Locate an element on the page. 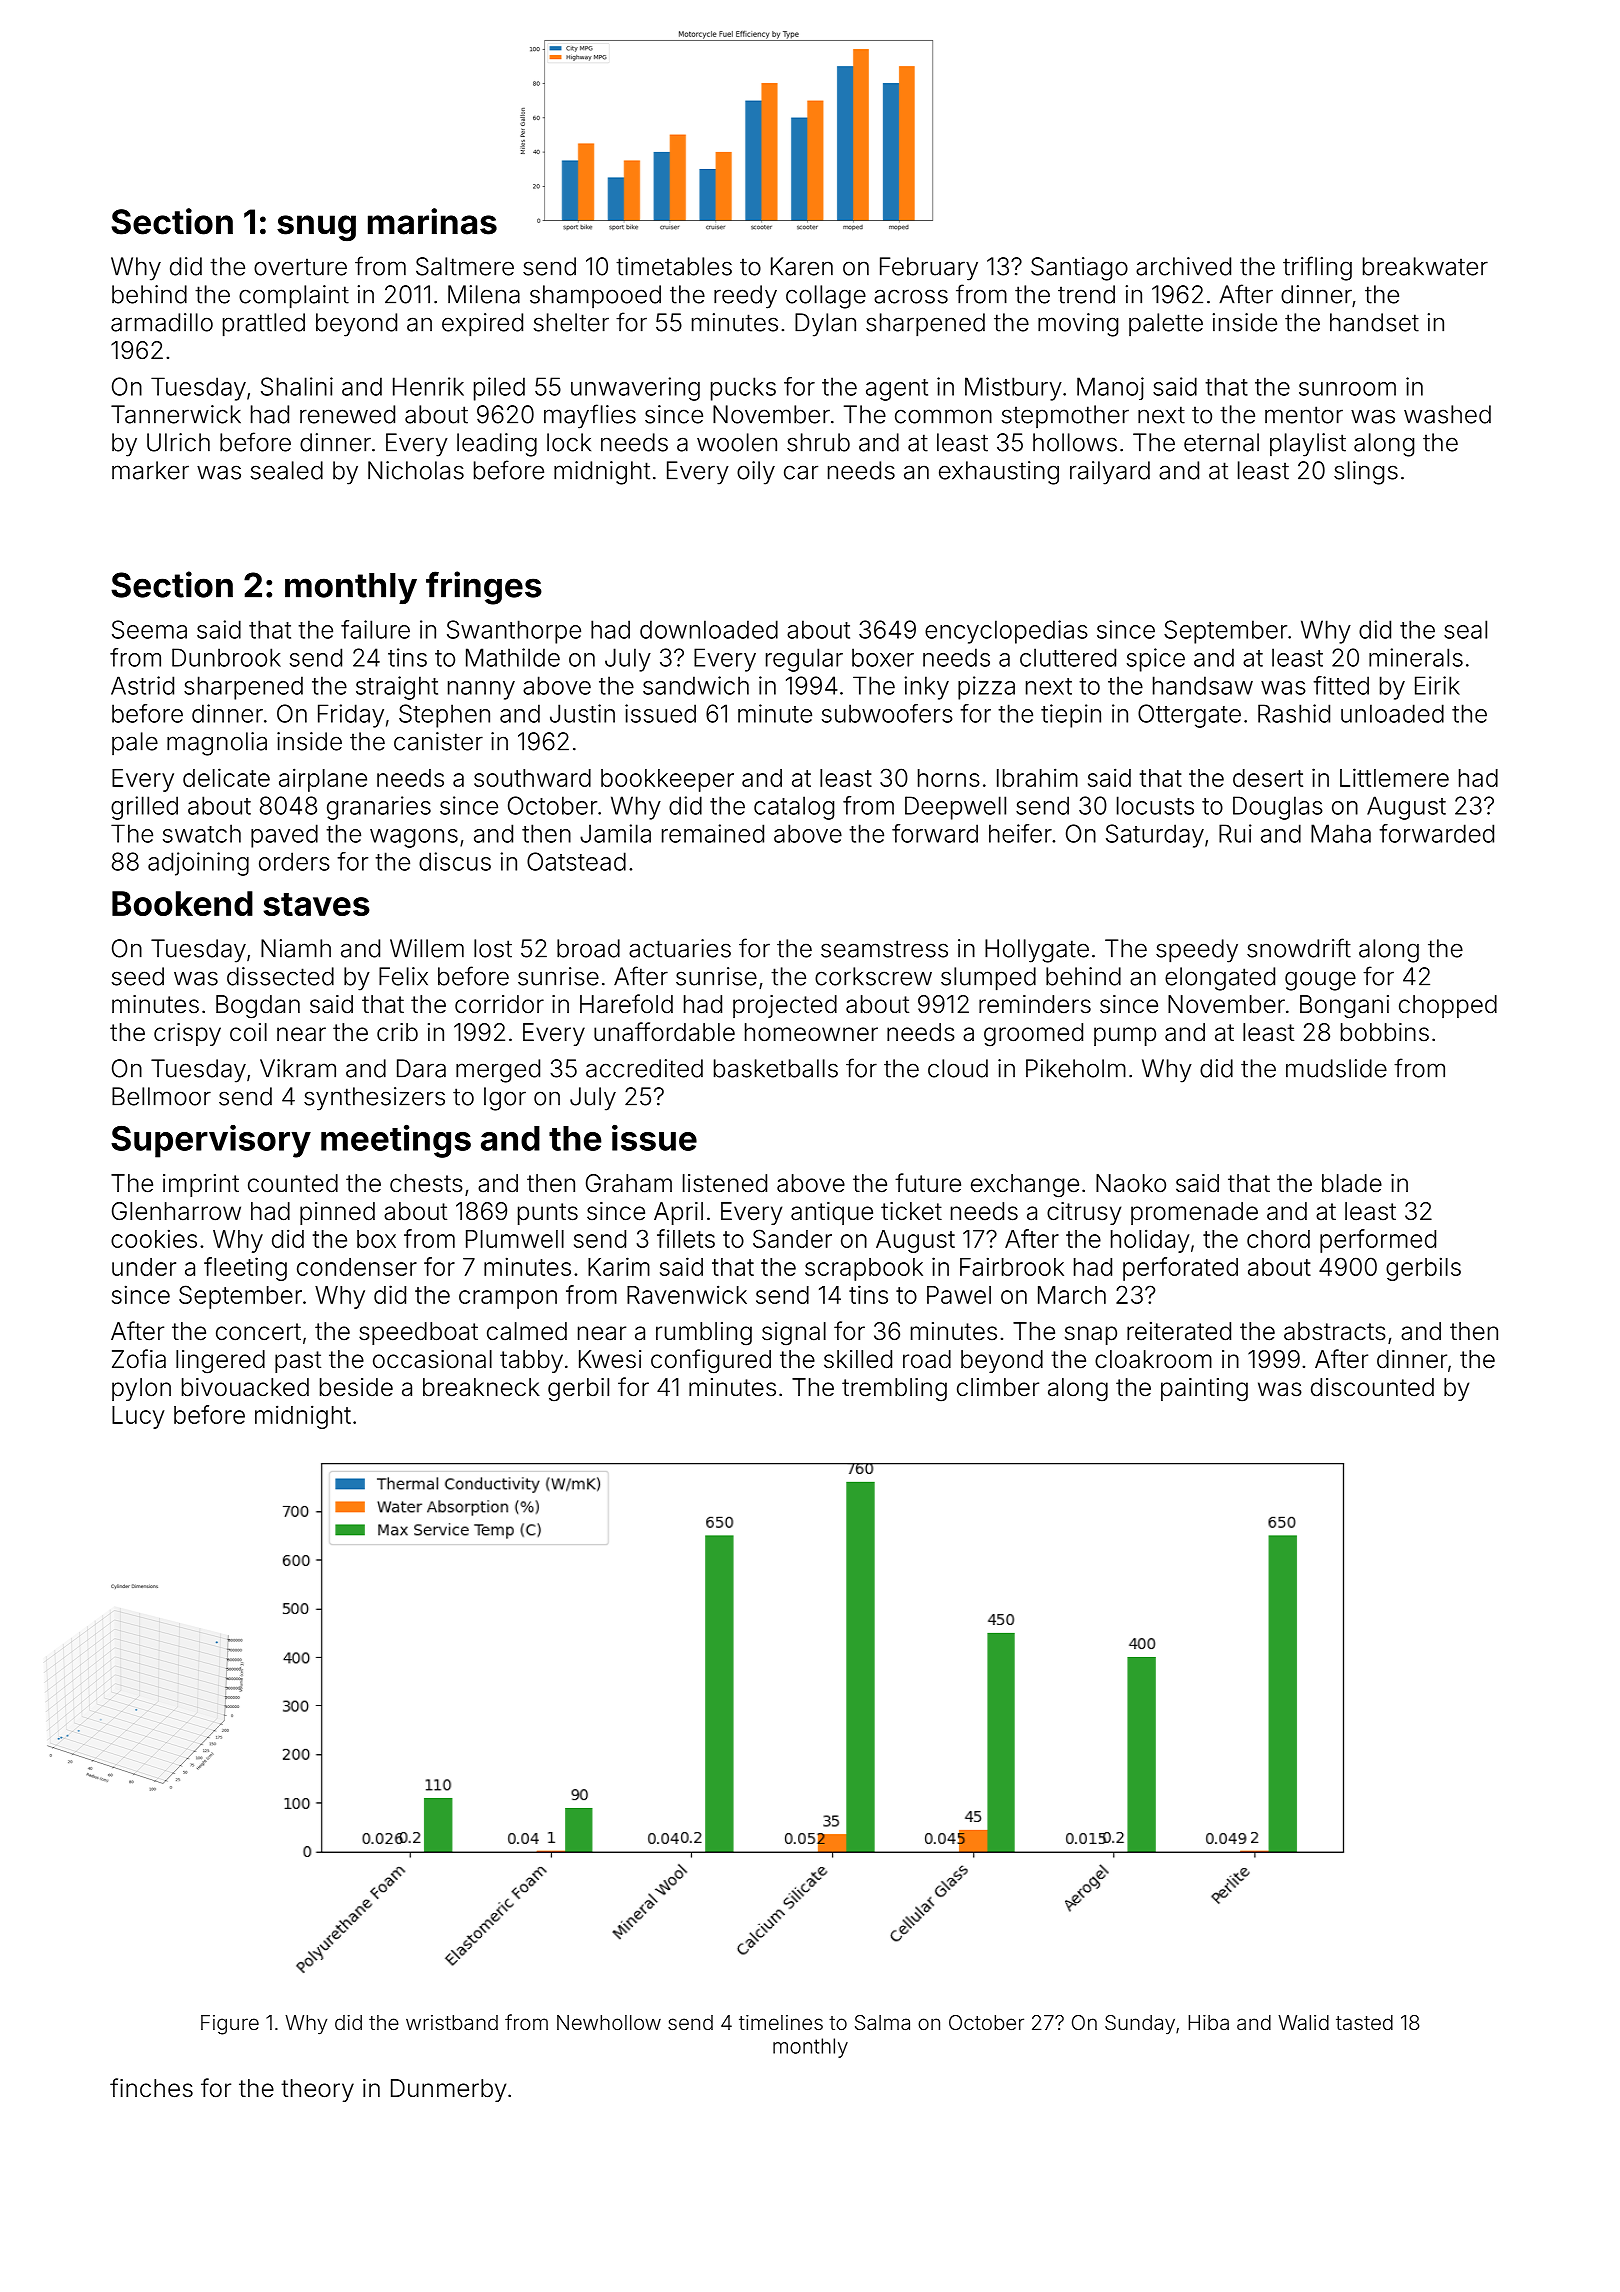 Image resolution: width=1620 pixels, height=2292 pixels. blade is located at coordinates (1352, 1183).
